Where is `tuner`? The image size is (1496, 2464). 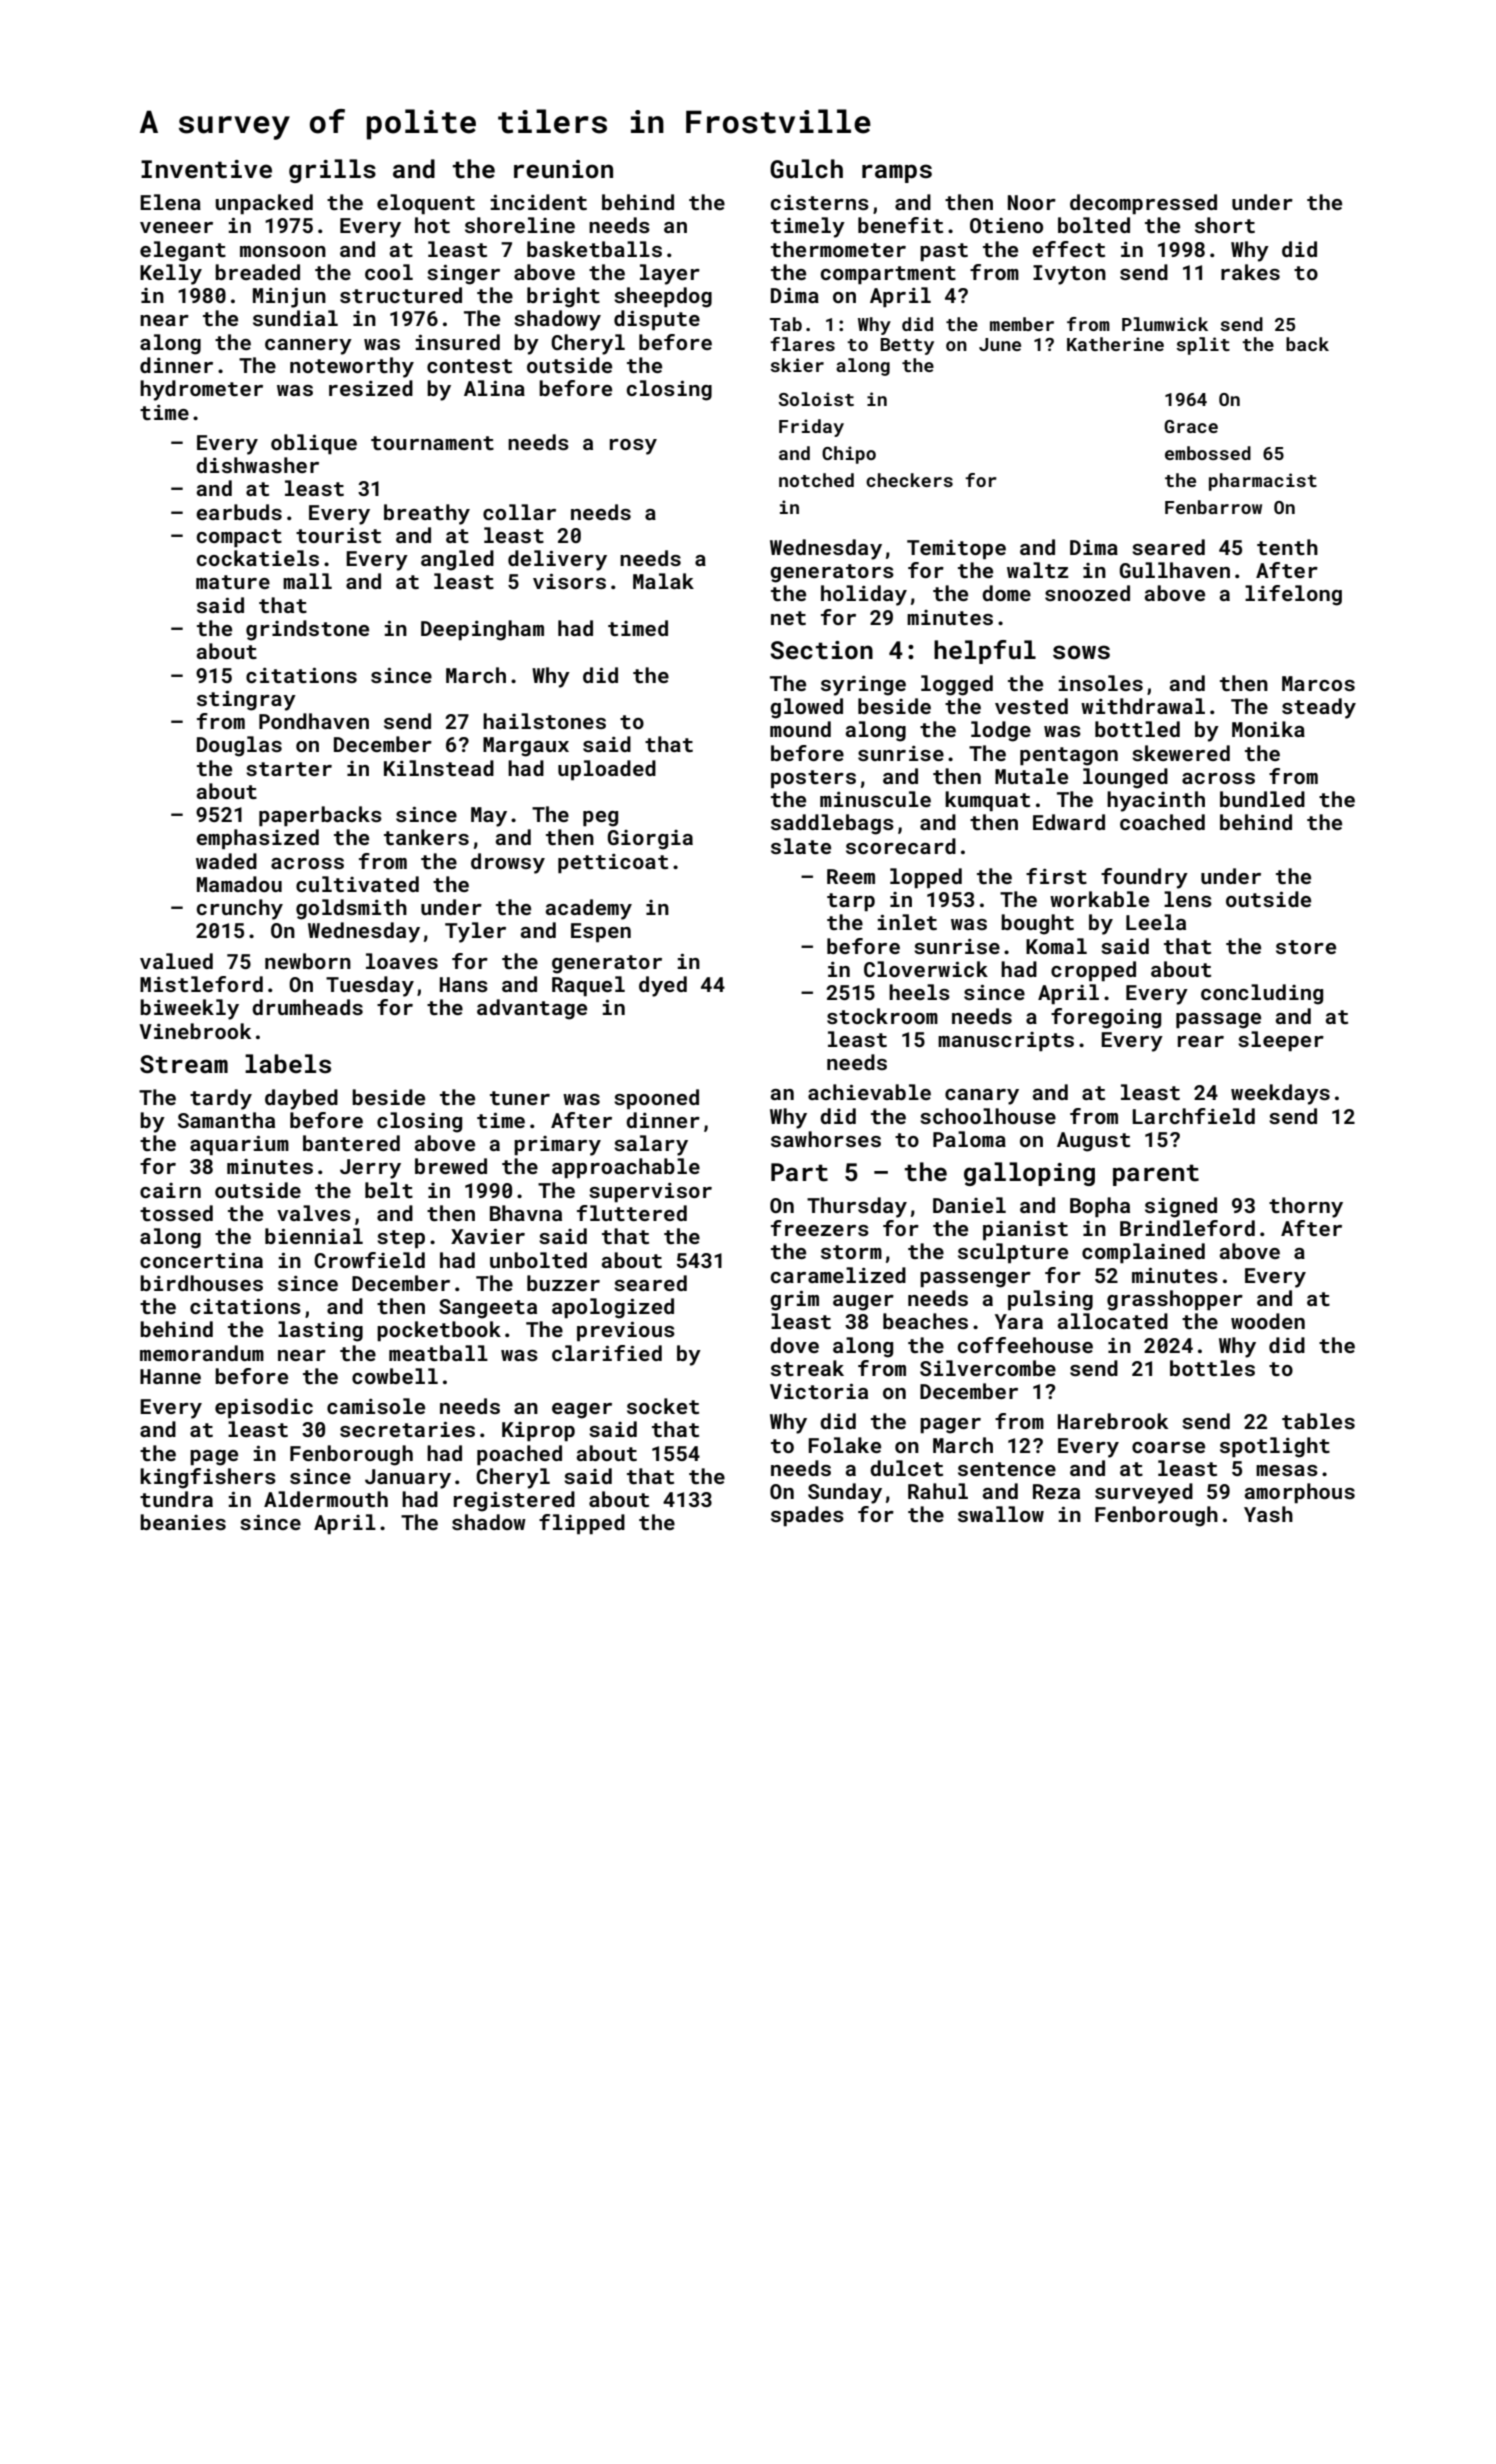
tuner is located at coordinates (520, 1098).
